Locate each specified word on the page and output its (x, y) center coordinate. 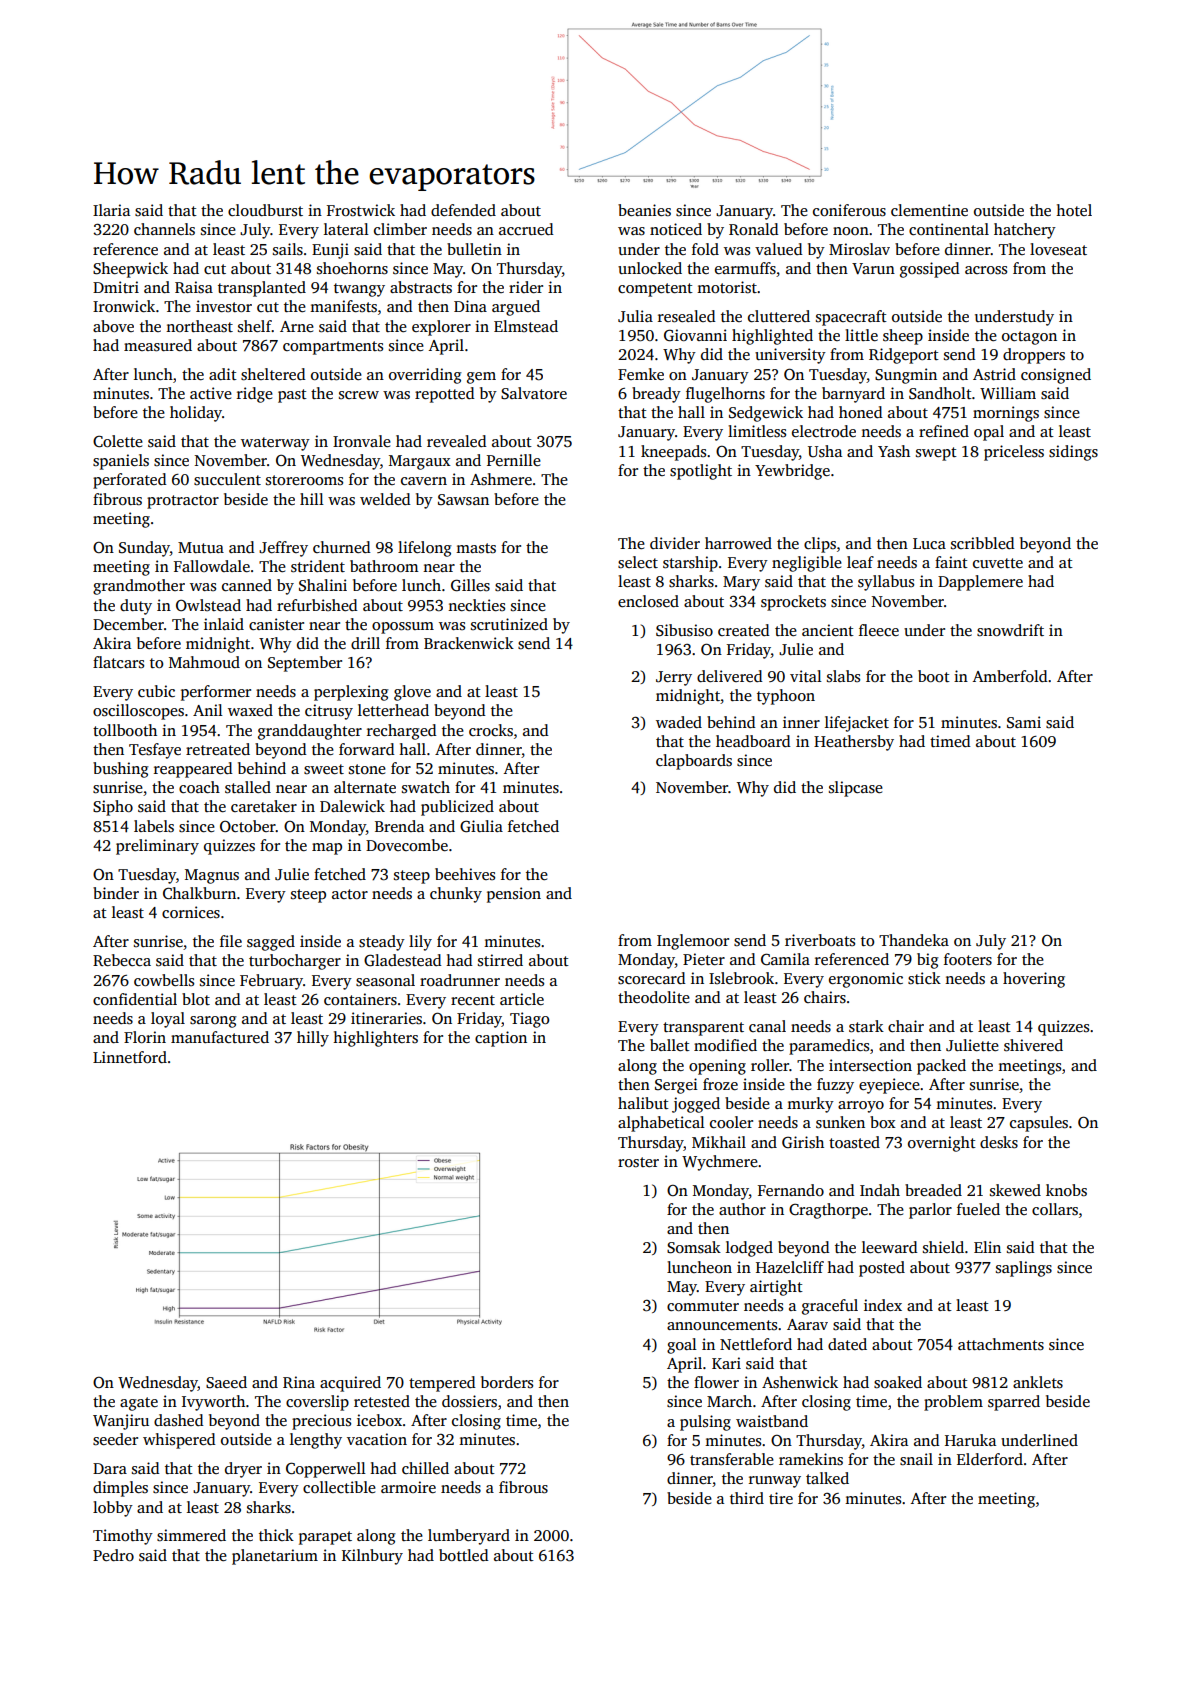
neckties (476, 605)
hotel (1074, 210)
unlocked (650, 268)
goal (682, 1346)
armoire (408, 1487)
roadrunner (460, 980)
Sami (1024, 722)
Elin (987, 1247)
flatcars (118, 662)
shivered (1033, 1045)
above (113, 326)
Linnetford (130, 1057)
